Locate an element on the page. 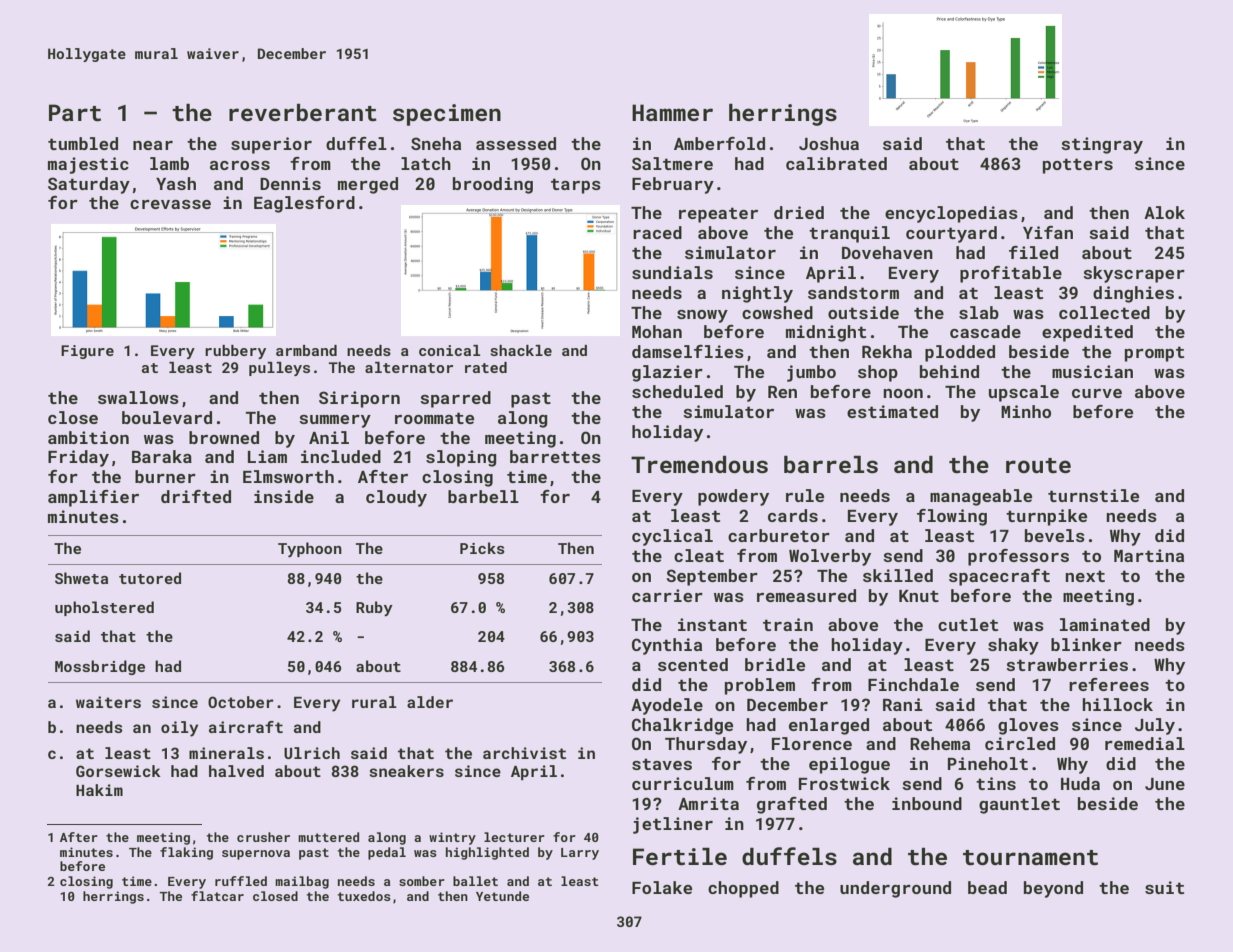 The height and width of the document is (952, 1233). estimated is located at coordinates (892, 411).
